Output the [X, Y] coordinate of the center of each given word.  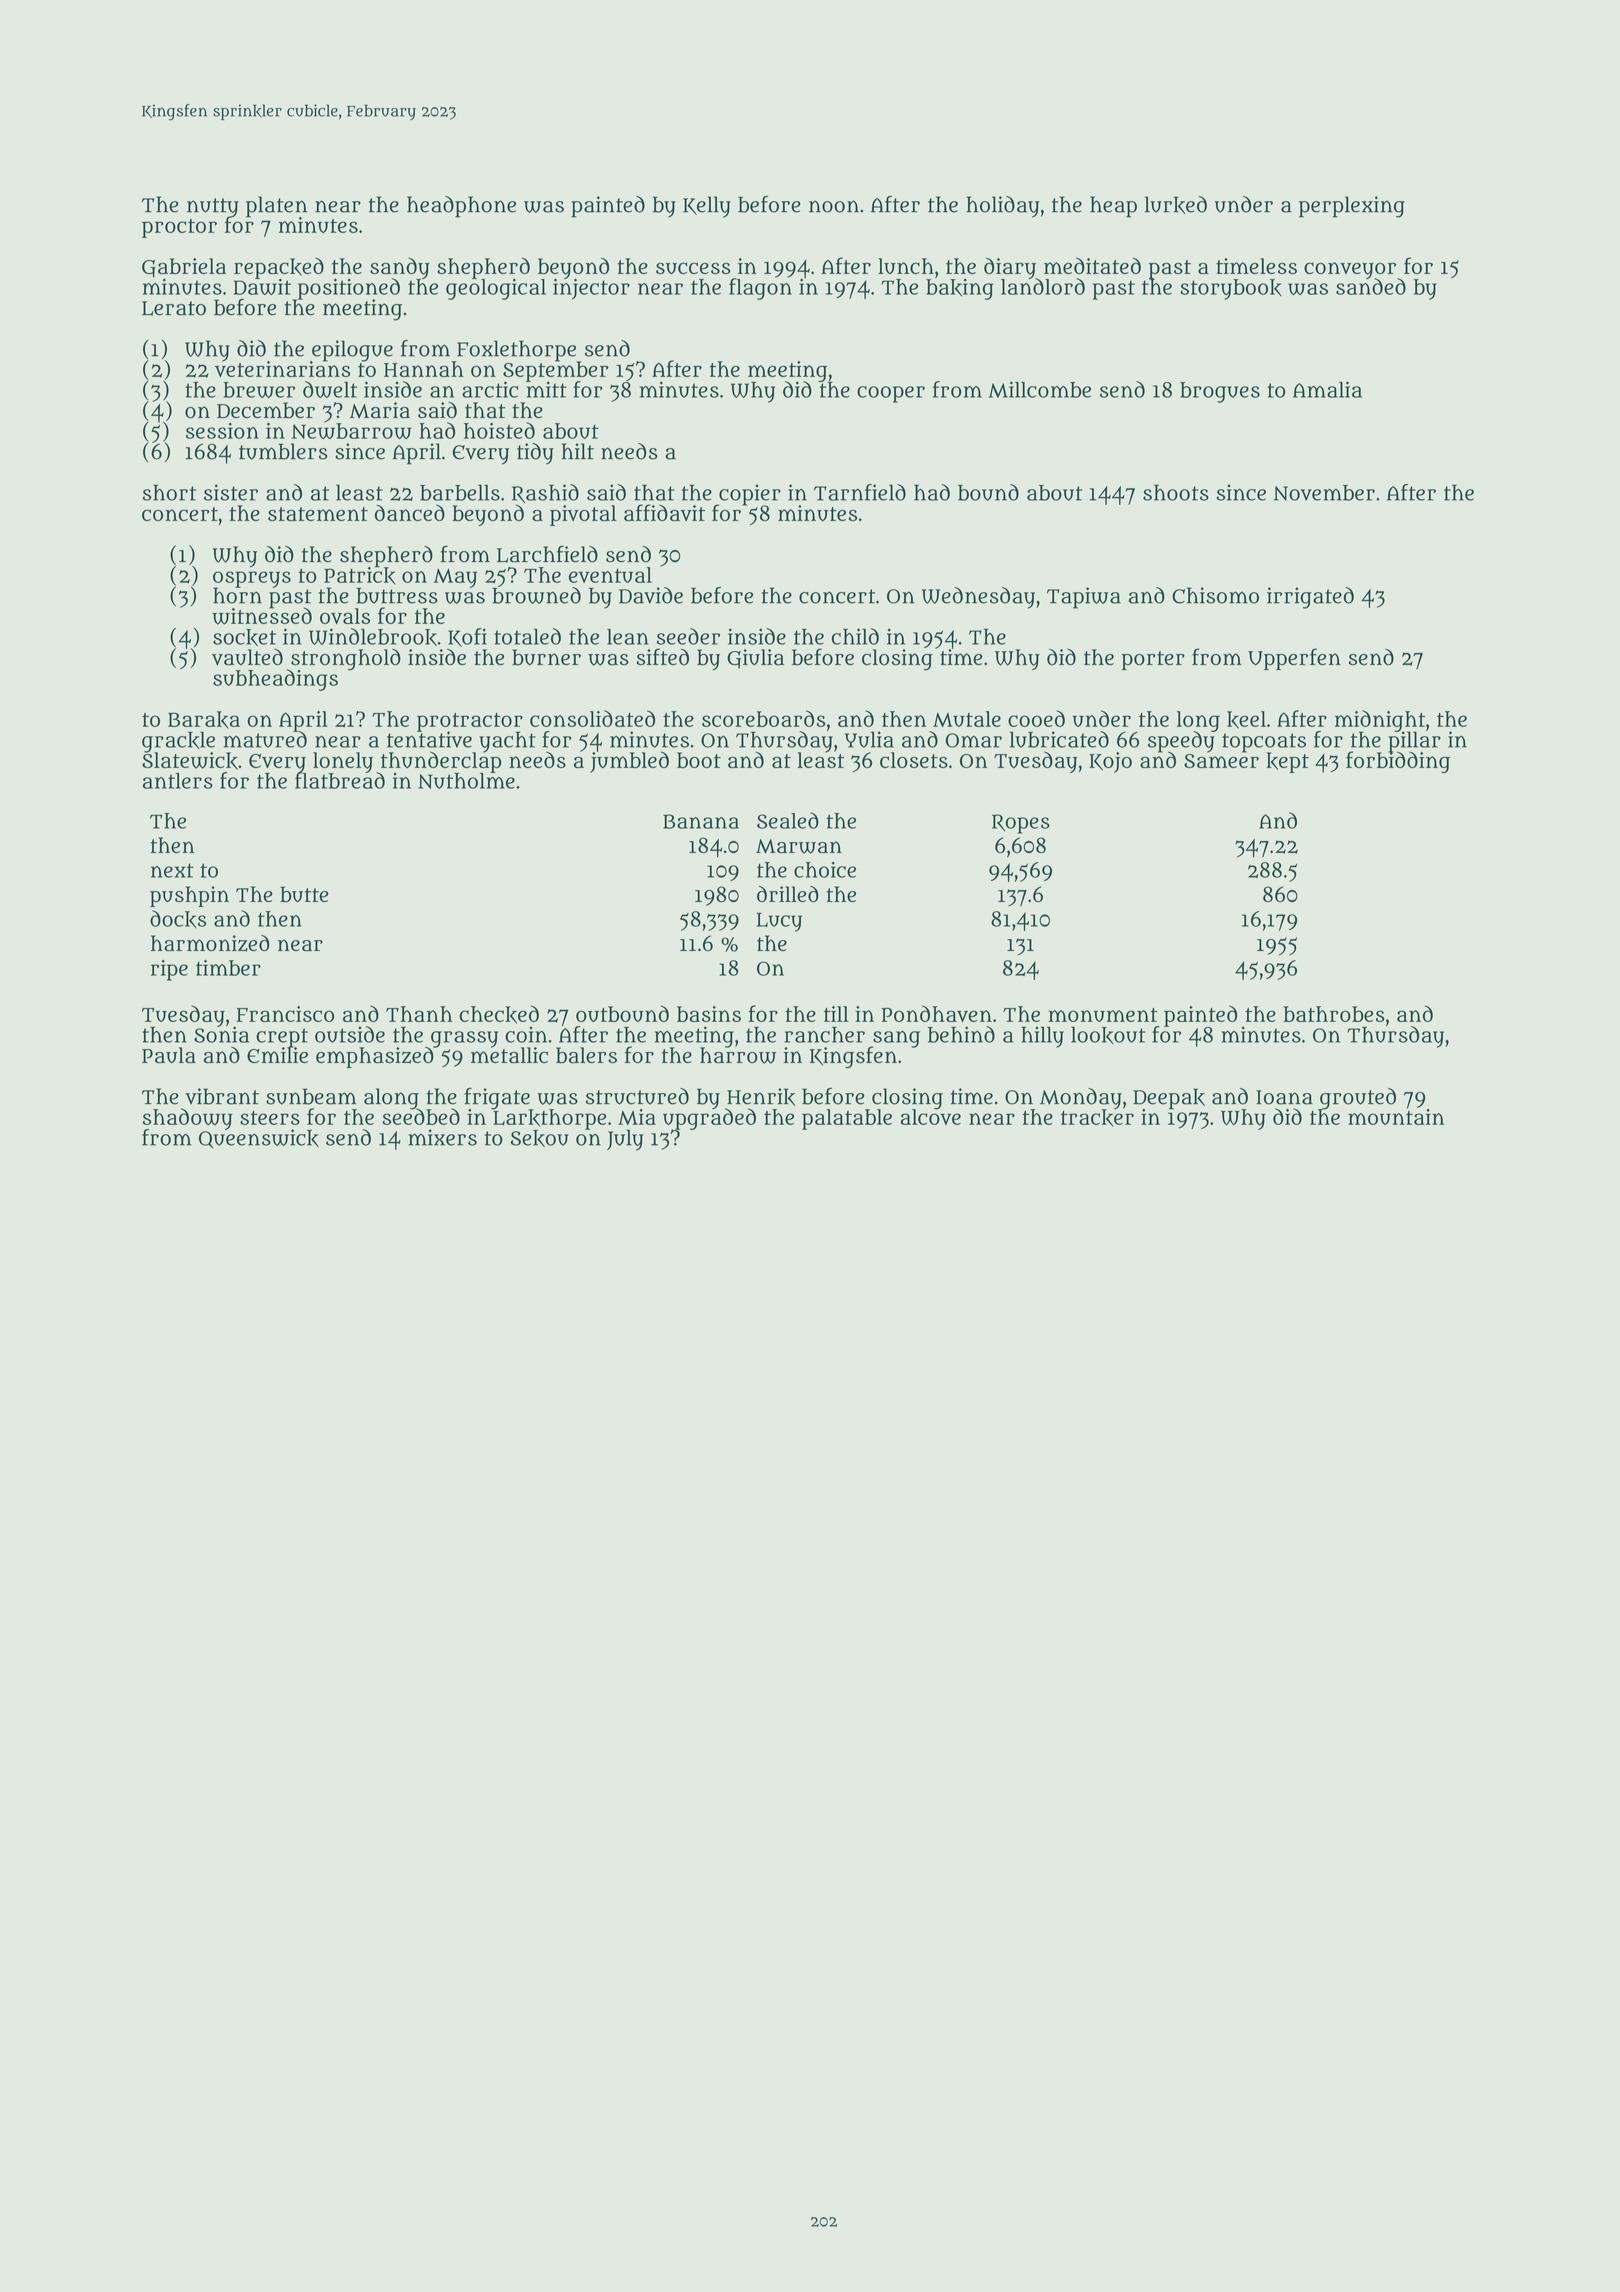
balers [586, 1055]
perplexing [1352, 207]
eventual [610, 575]
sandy [400, 268]
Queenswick [259, 1139]
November [1324, 493]
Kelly [707, 207]
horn [237, 596]
